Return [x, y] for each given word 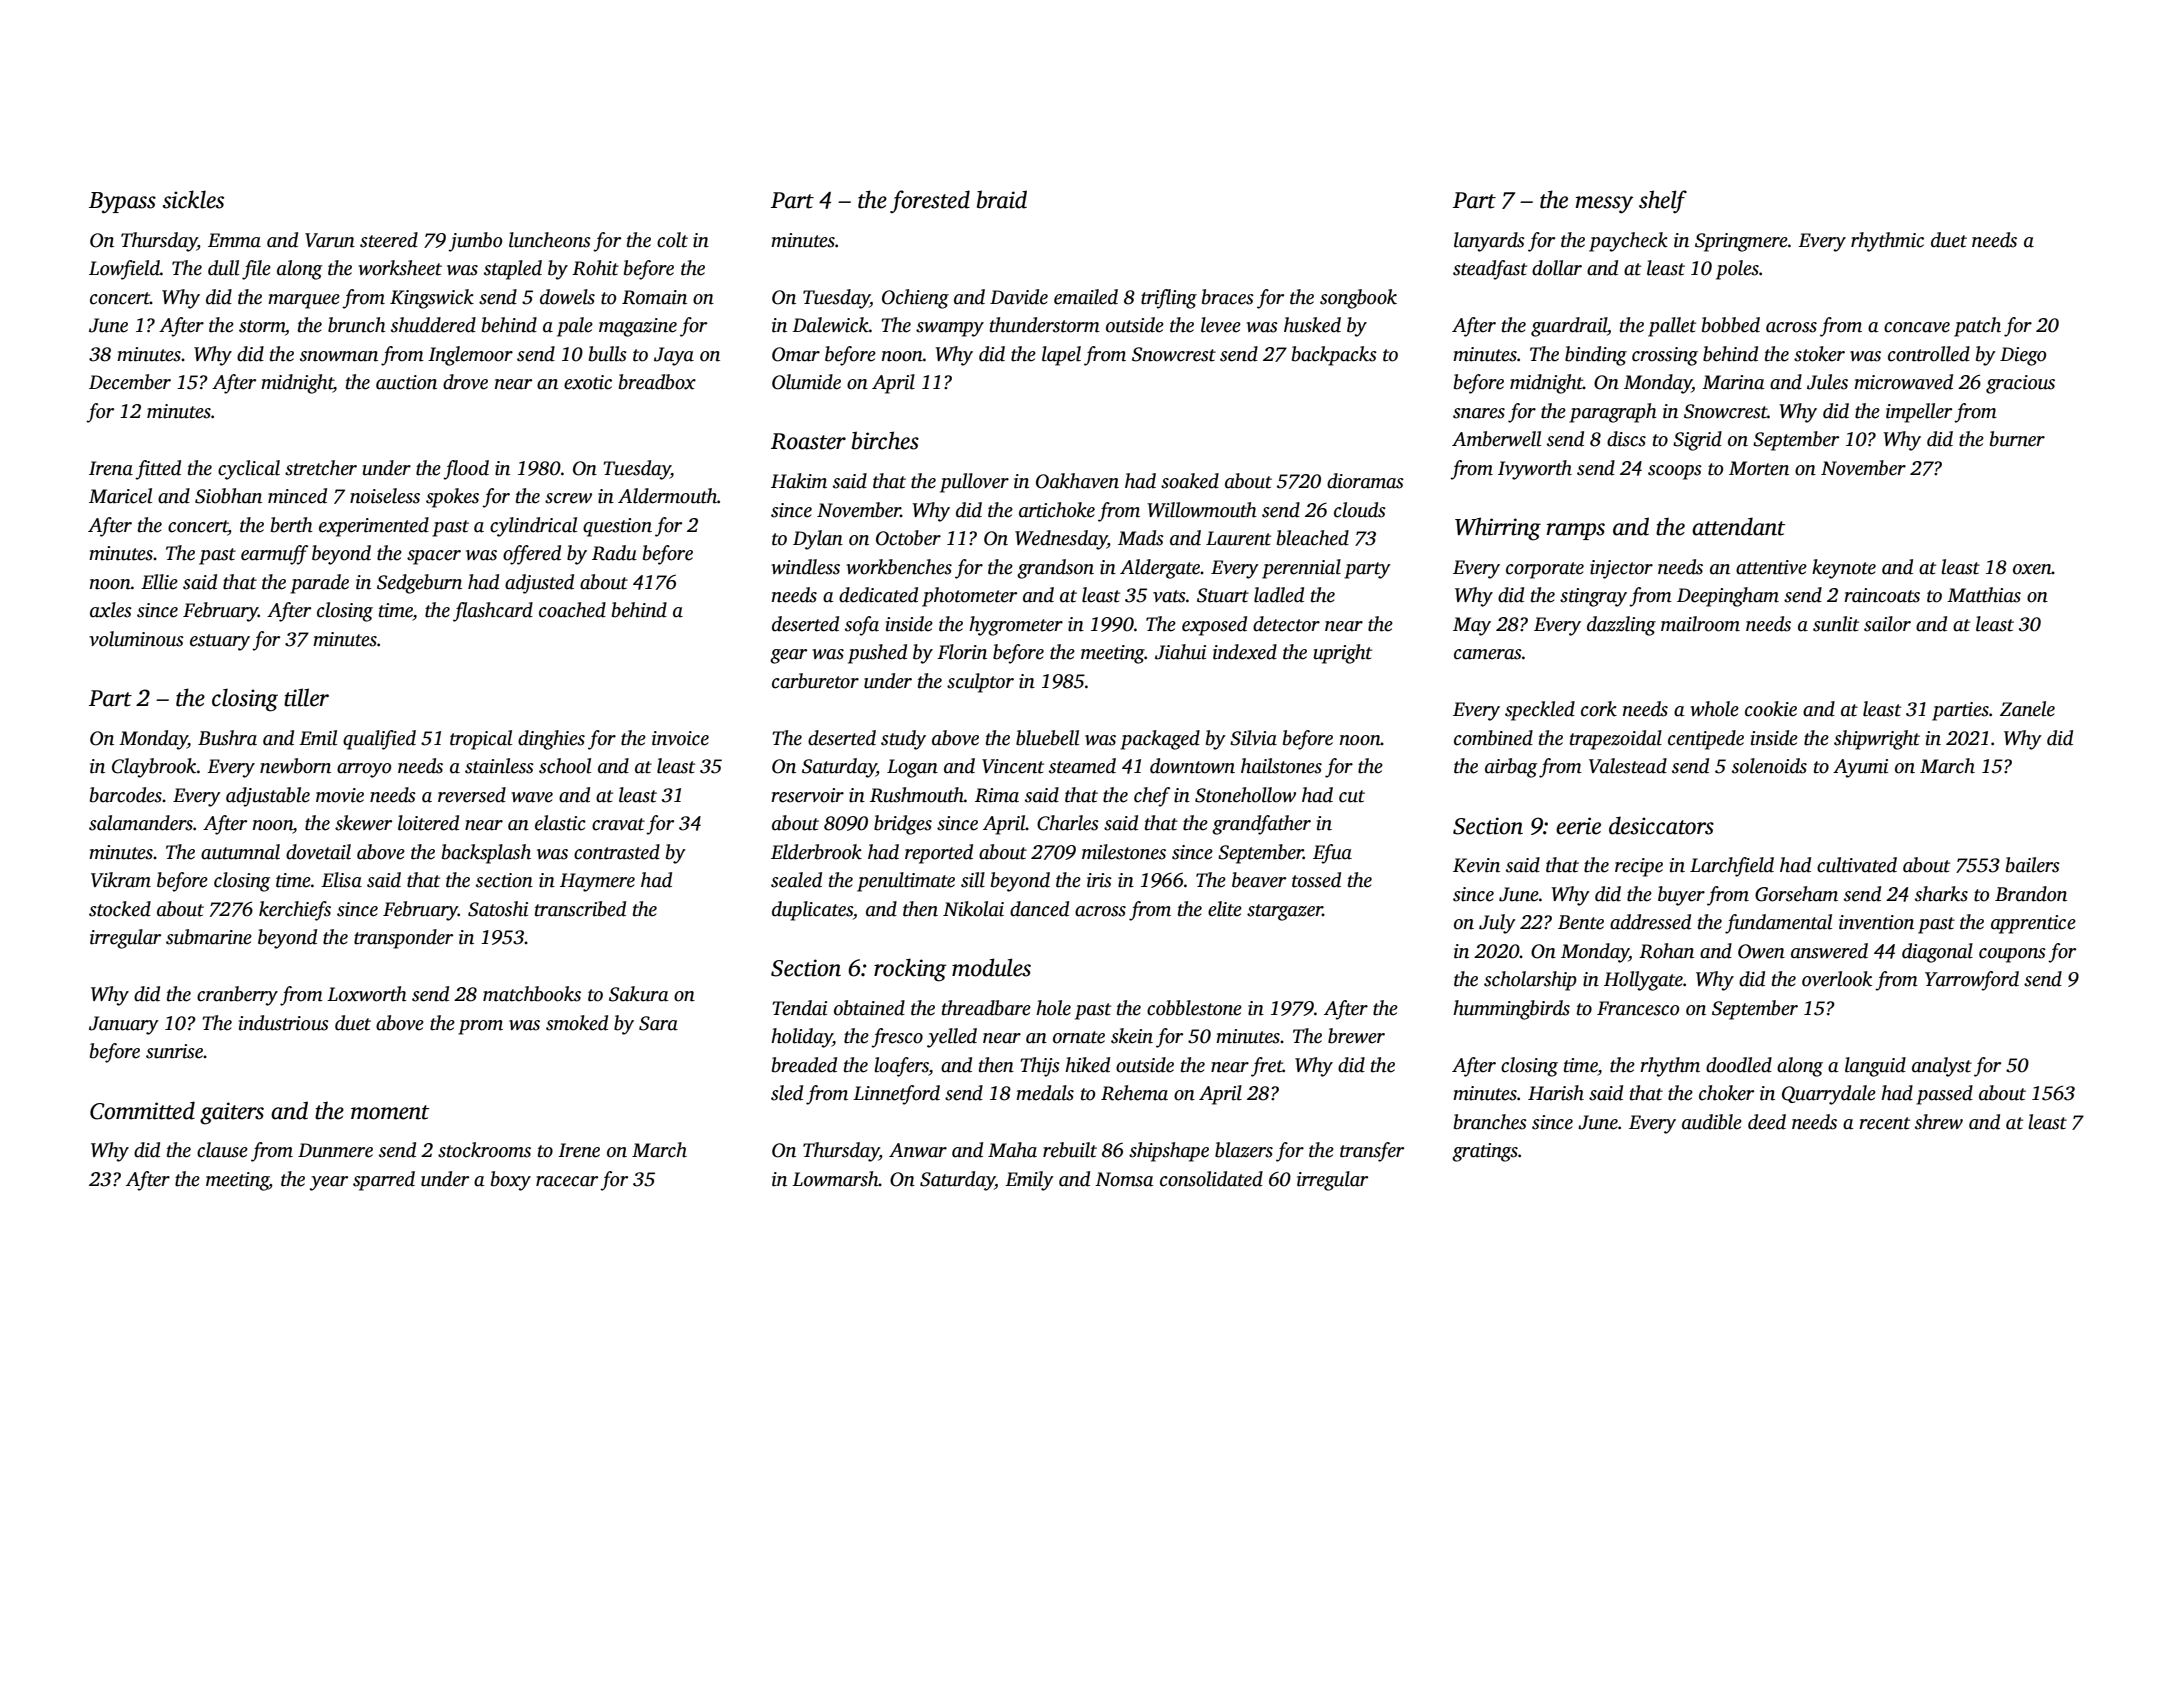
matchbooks [532, 994]
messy [1604, 205]
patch [1977, 327]
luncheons [550, 240]
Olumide [806, 382]
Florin [962, 652]
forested [930, 201]
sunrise [175, 1051]
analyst [1942, 1067]
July [1497, 924]
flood [466, 470]
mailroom [1700, 624]
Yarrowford [1972, 981]
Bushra [227, 738]
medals [1045, 1093]
